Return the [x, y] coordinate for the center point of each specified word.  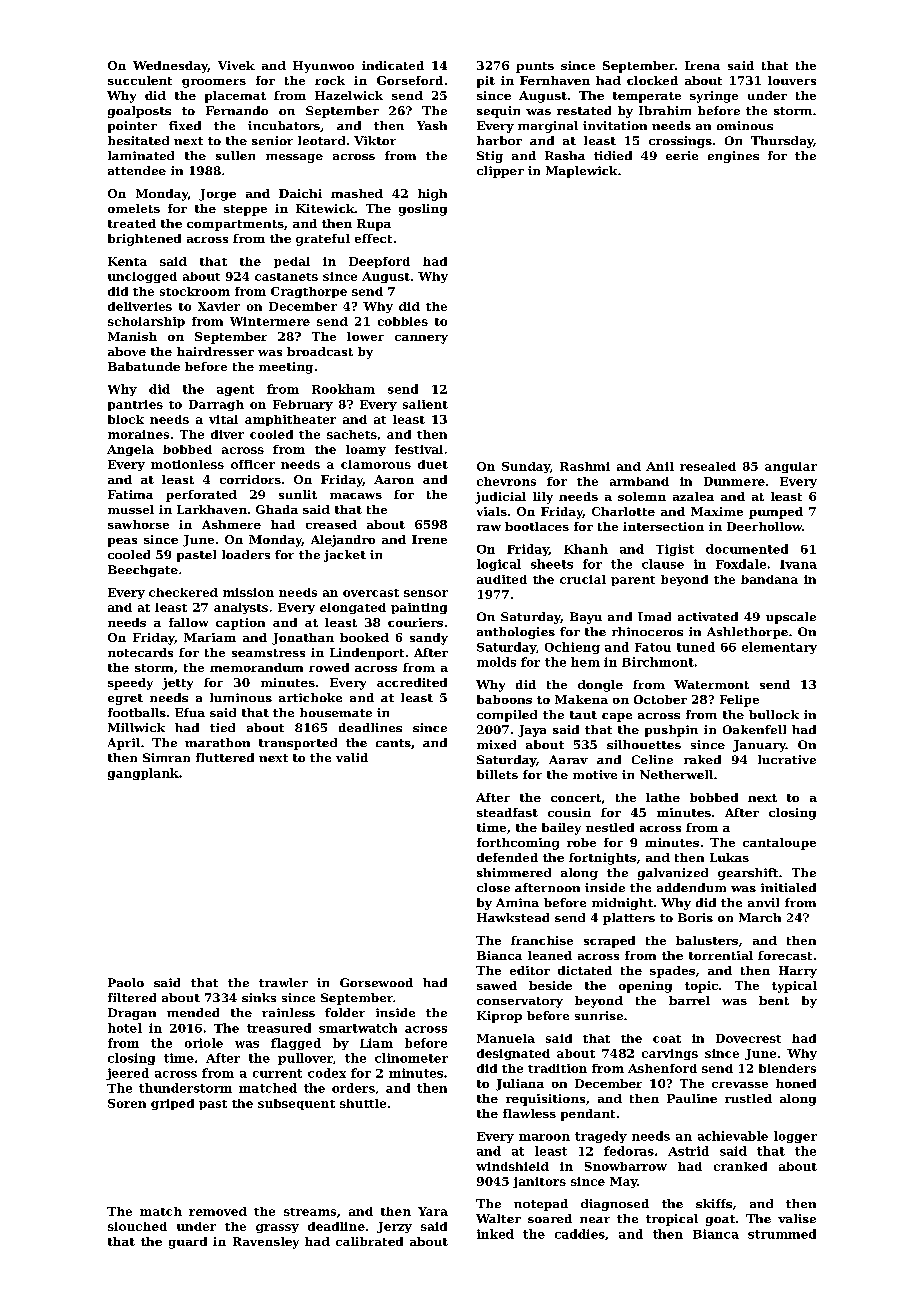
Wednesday [170, 67]
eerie [682, 155]
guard [188, 1243]
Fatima [130, 494]
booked [364, 637]
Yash [432, 125]
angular [791, 467]
